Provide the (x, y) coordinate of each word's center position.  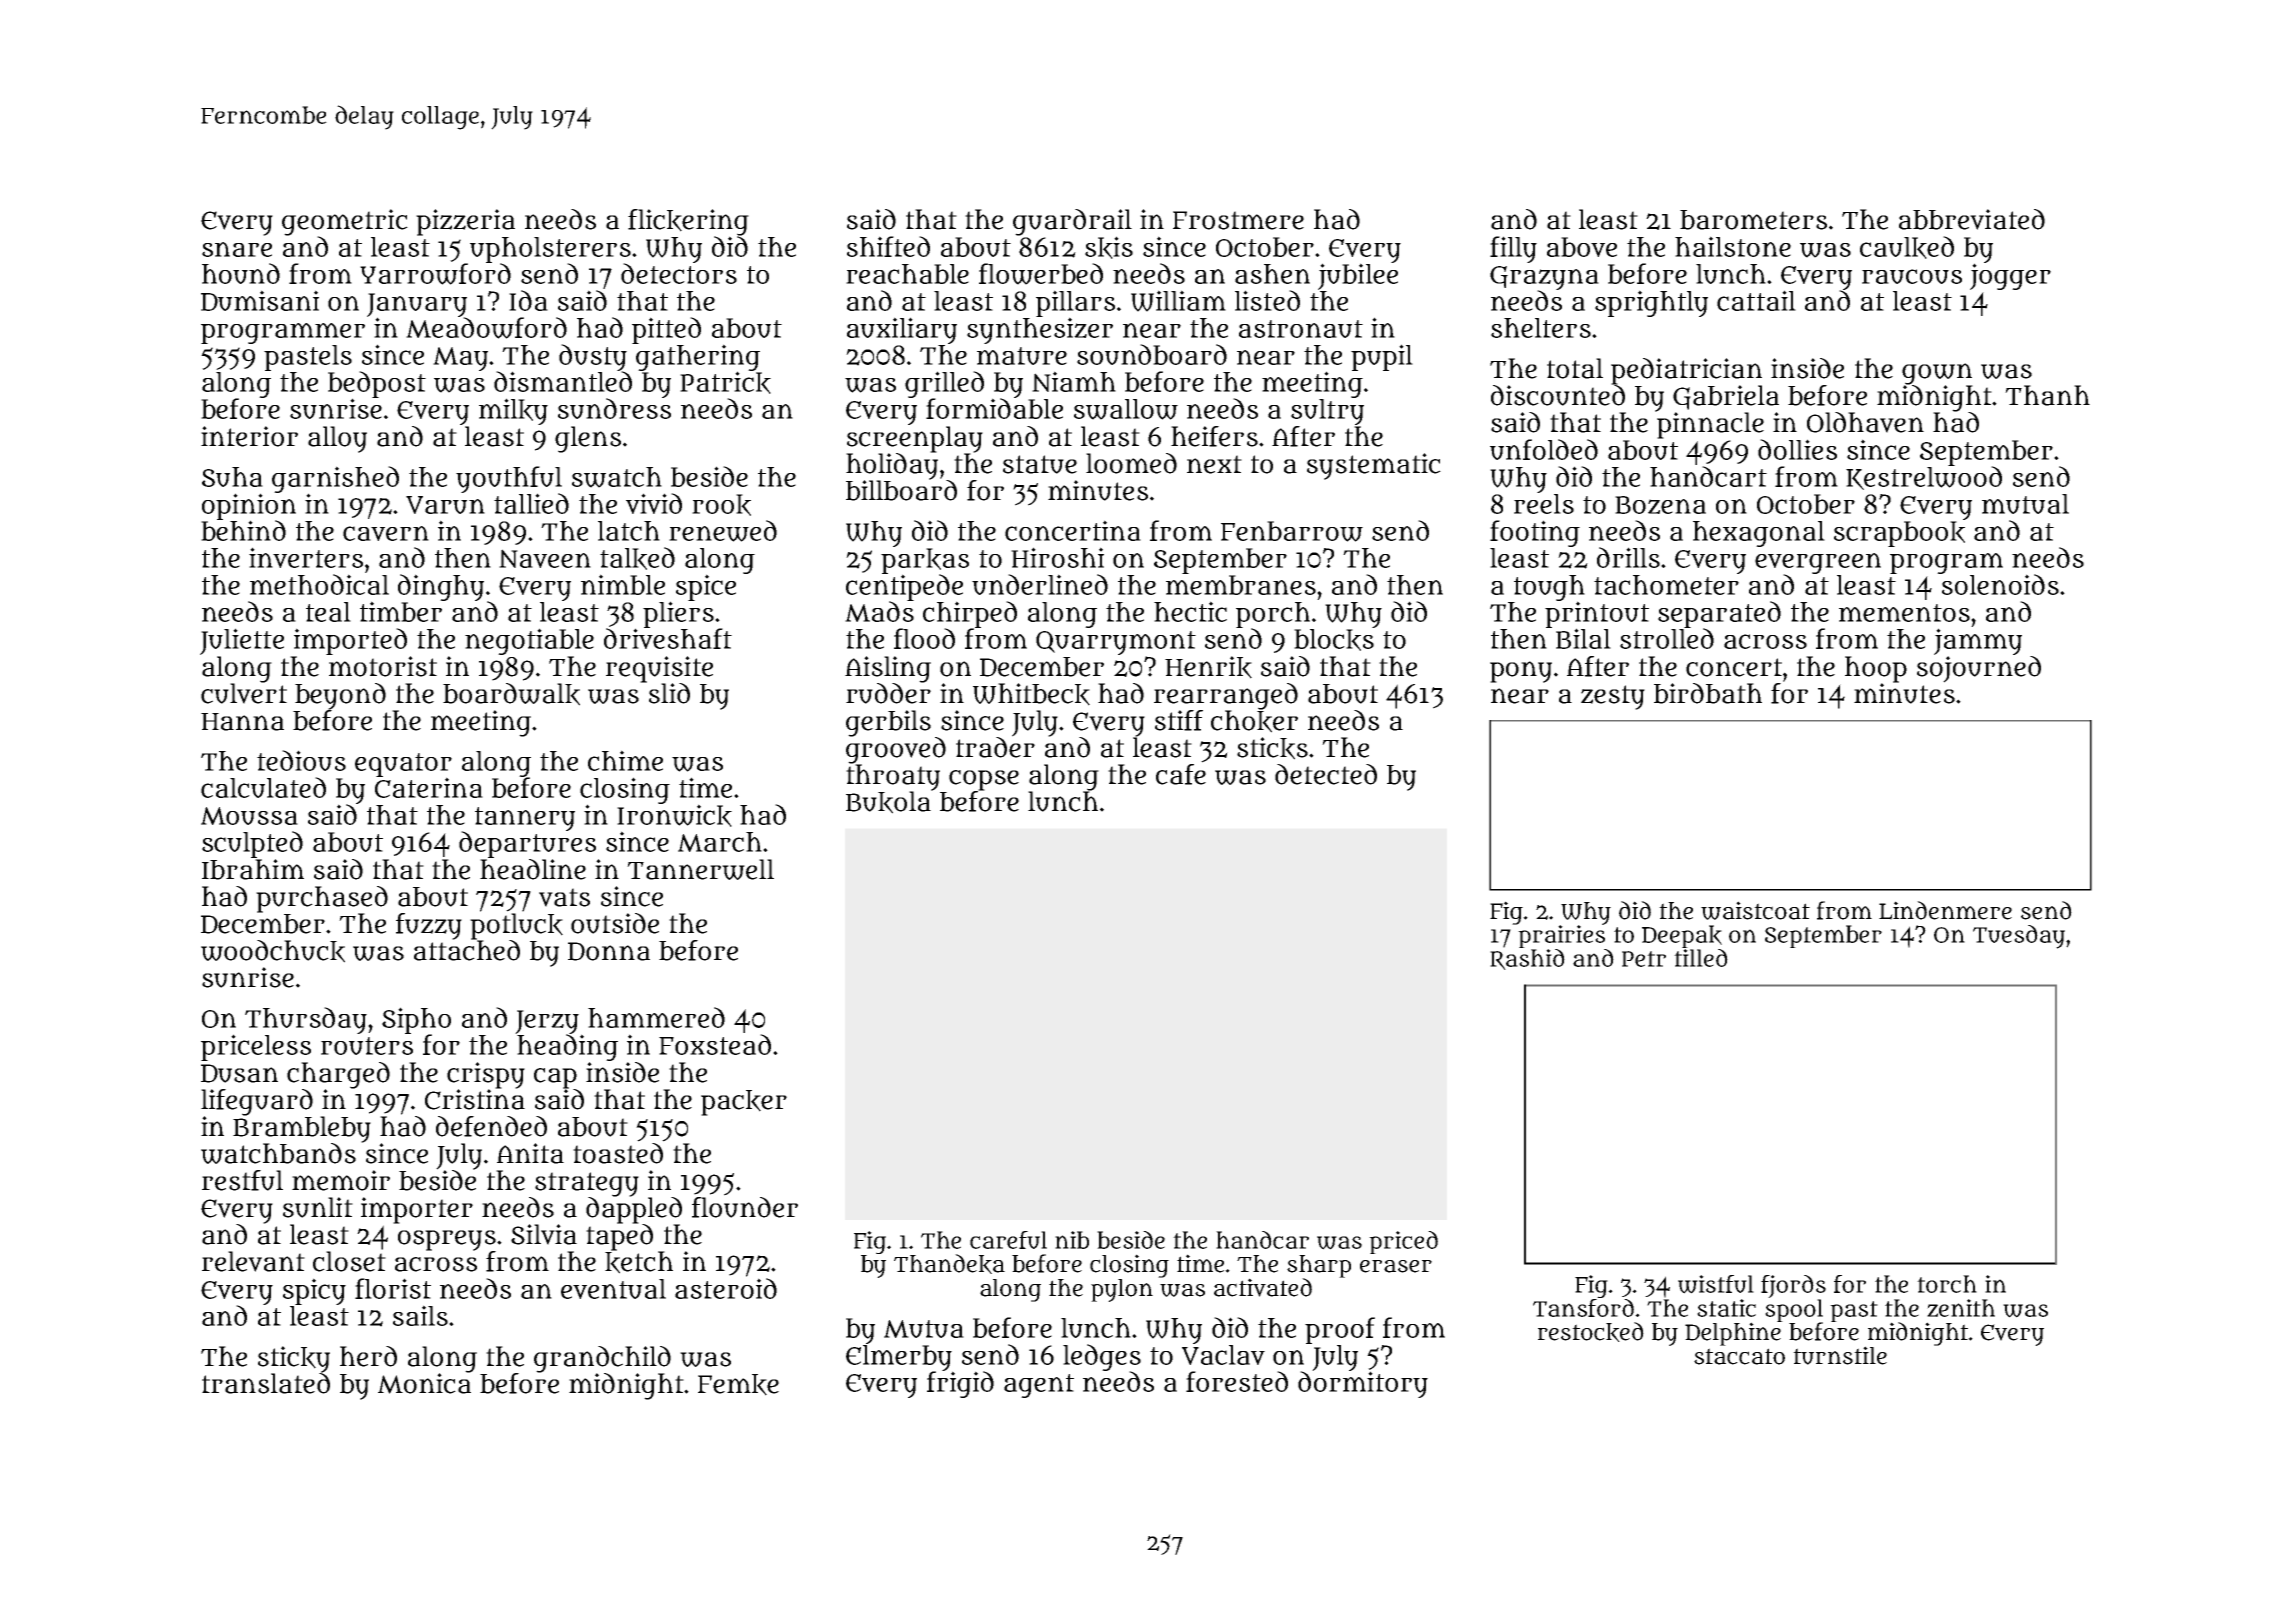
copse (984, 780)
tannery (525, 819)
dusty (593, 357)
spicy (314, 1291)
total (1575, 368)
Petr (1644, 959)
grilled (944, 384)
